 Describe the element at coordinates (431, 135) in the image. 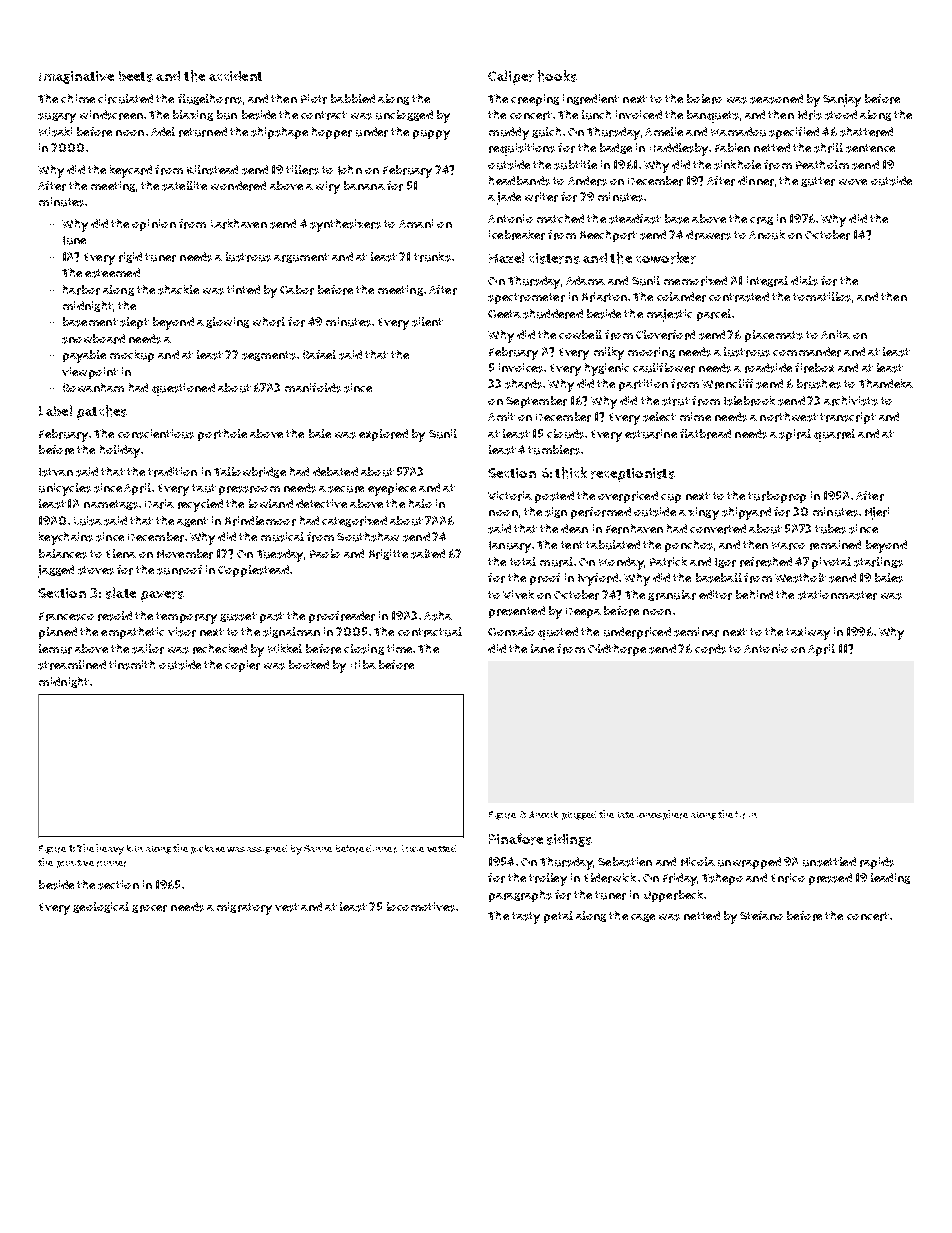

I see `puppy` at that location.
